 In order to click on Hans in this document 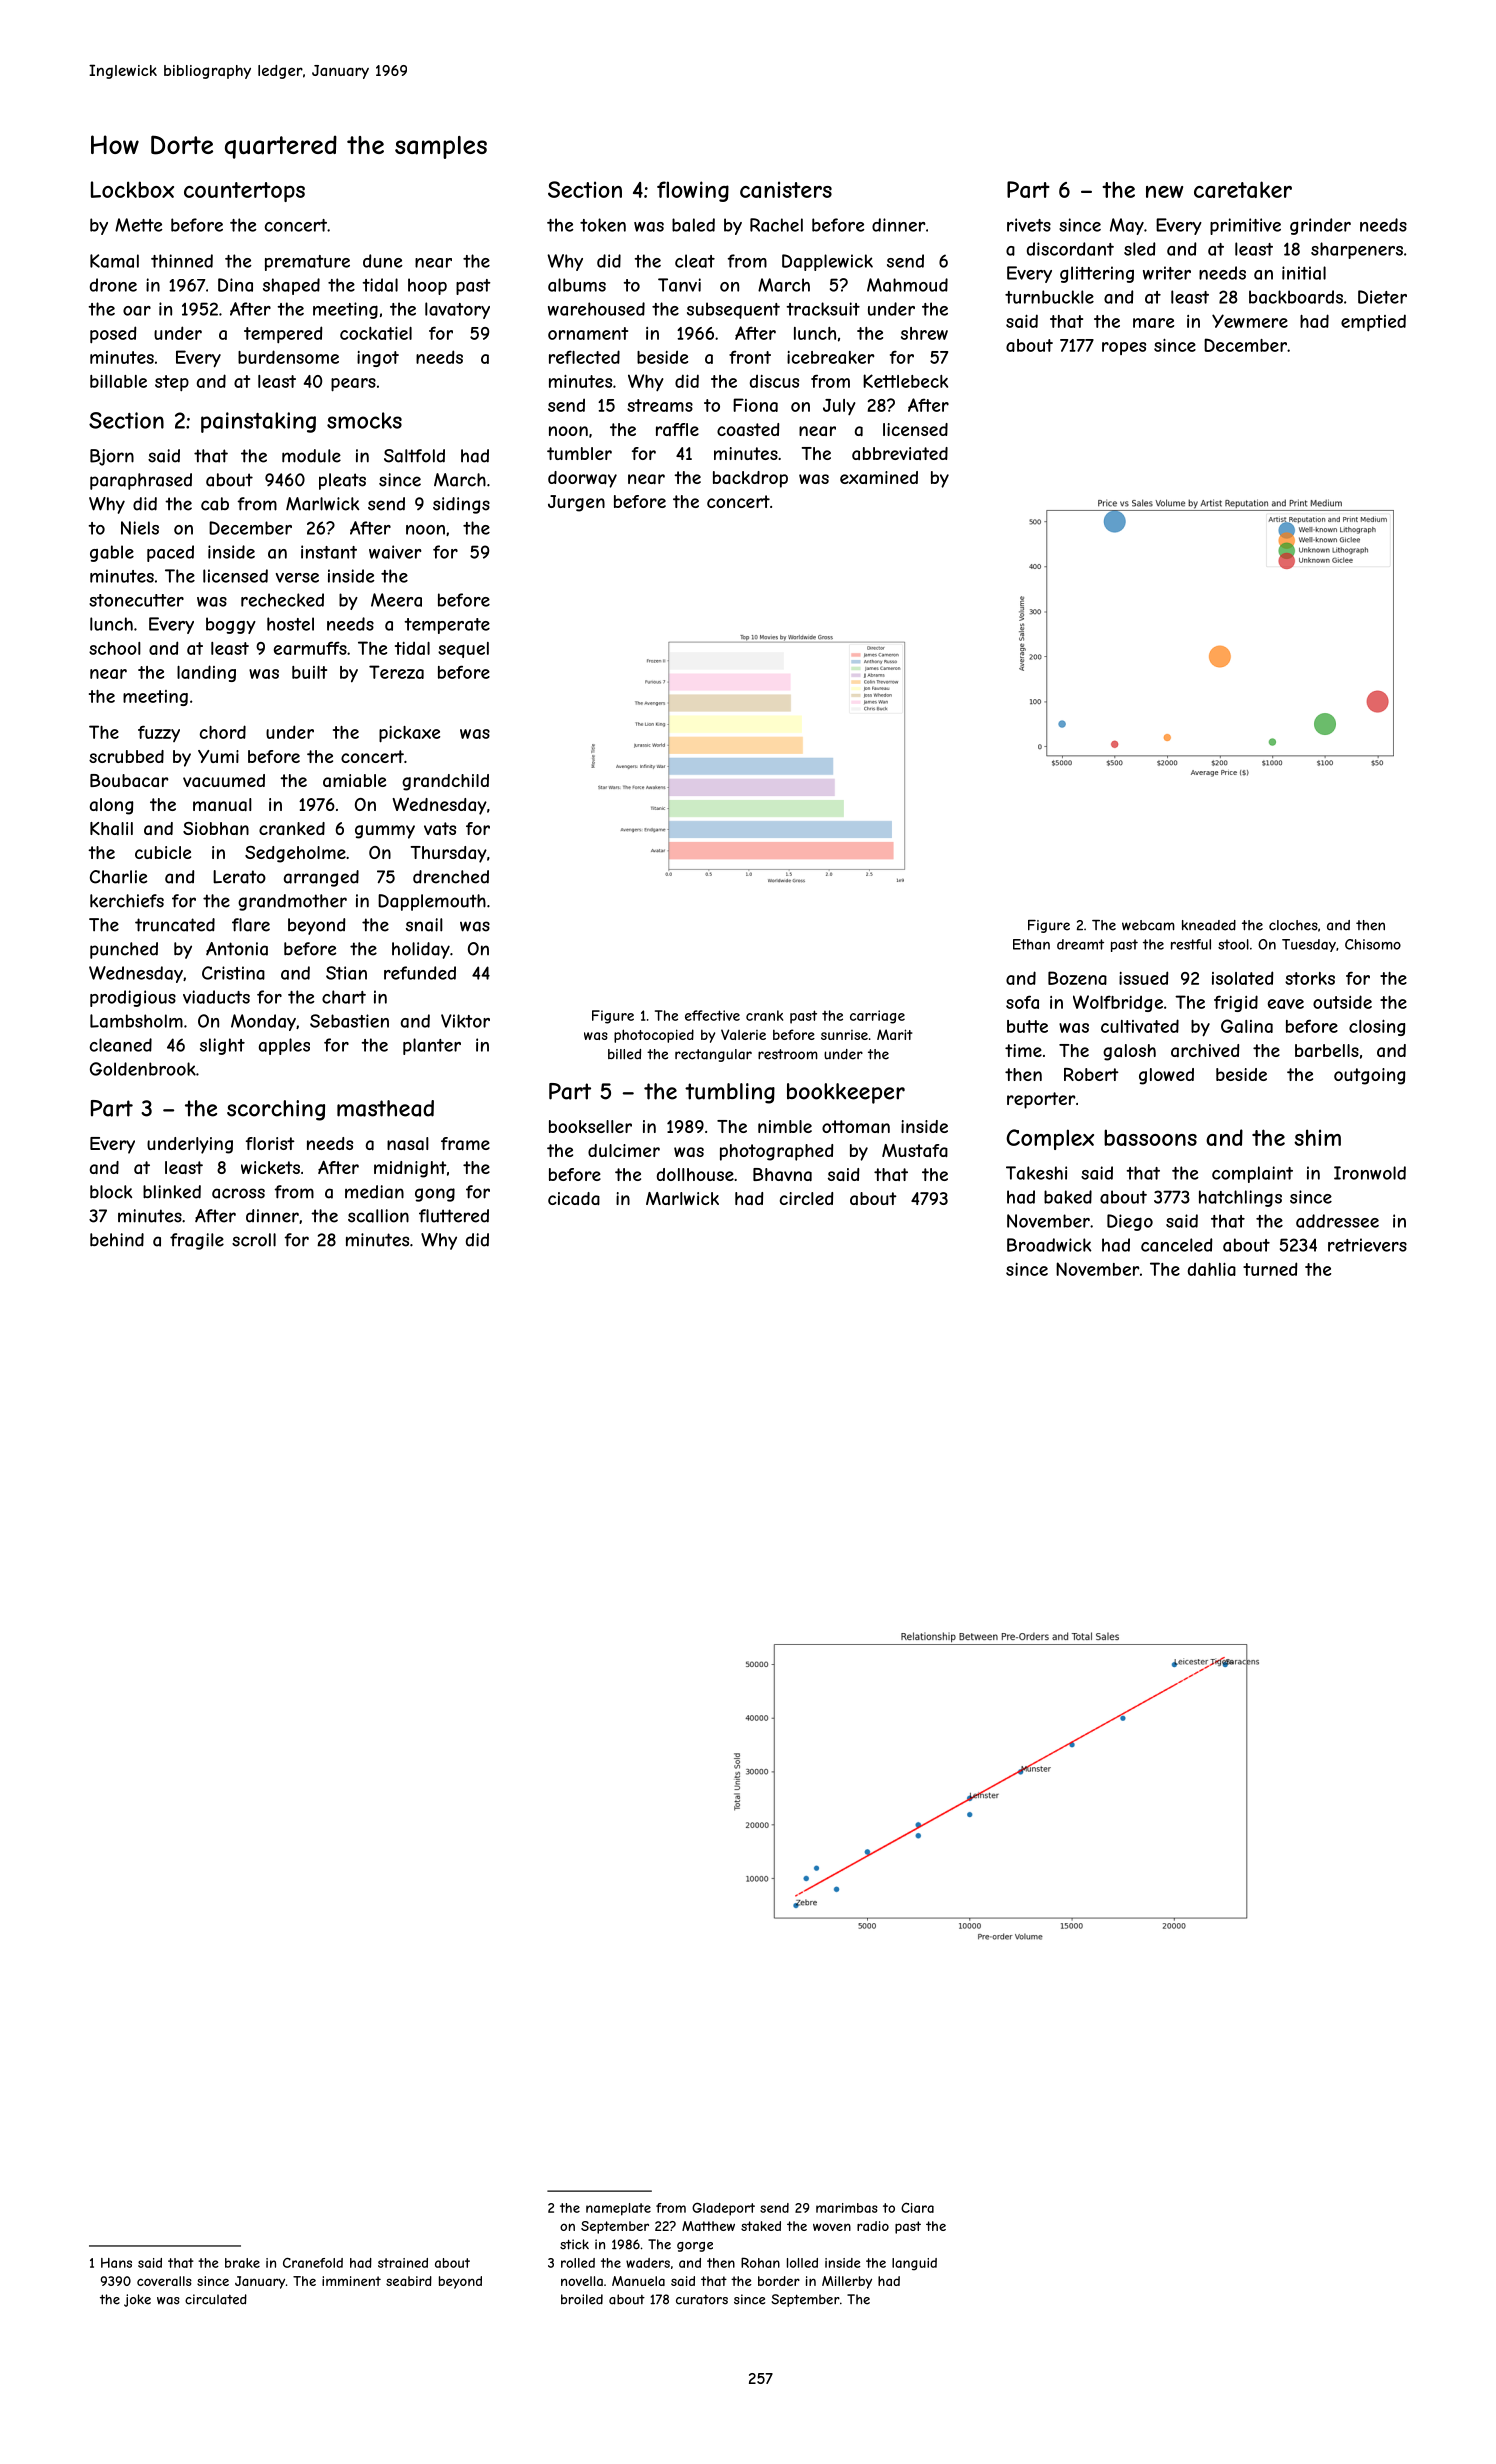, I will do `click(116, 2263)`.
